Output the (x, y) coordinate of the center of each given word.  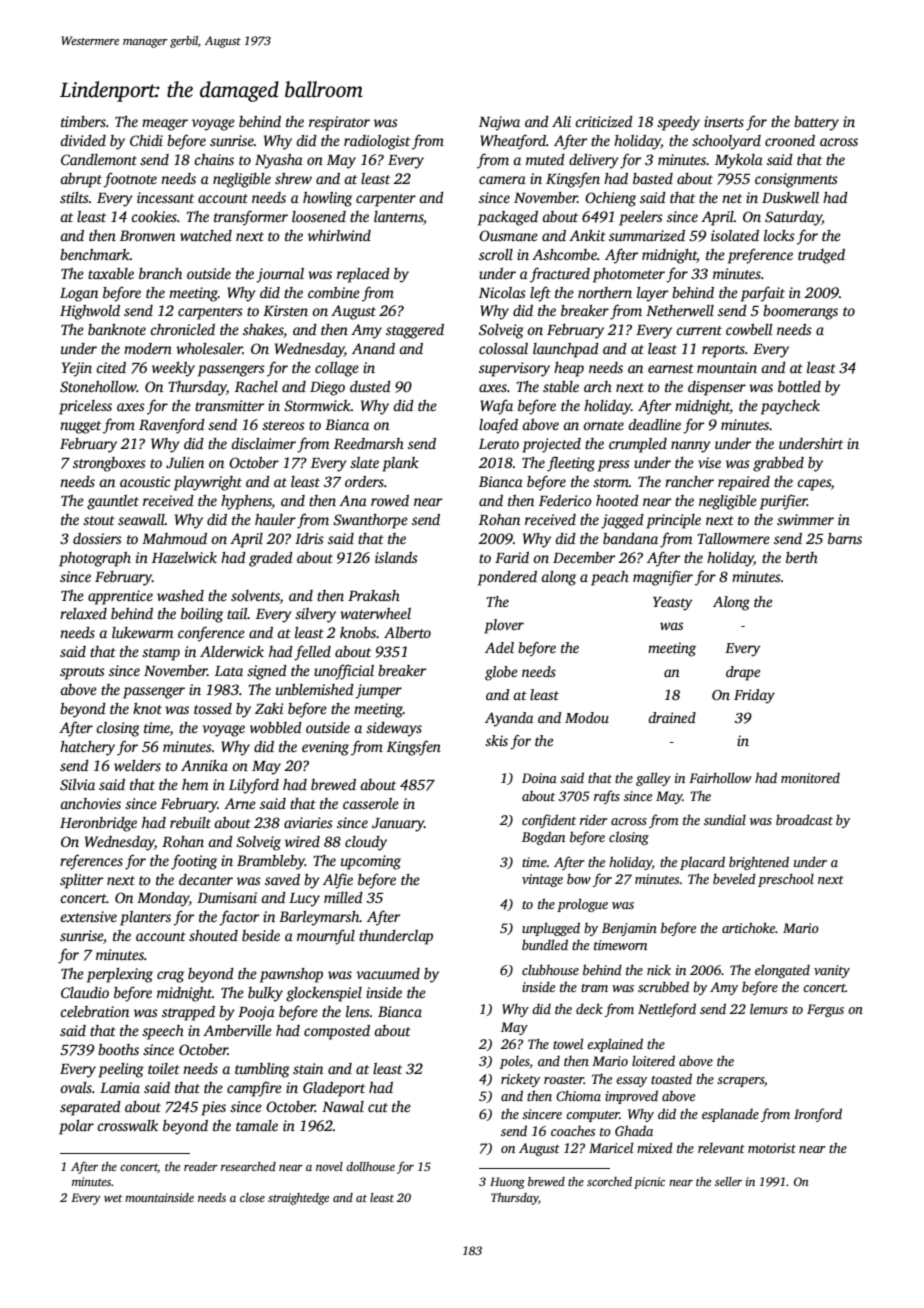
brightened (759, 863)
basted (653, 178)
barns (845, 538)
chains (214, 159)
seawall (141, 519)
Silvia (77, 784)
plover (504, 626)
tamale (257, 1125)
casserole (371, 803)
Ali (561, 121)
